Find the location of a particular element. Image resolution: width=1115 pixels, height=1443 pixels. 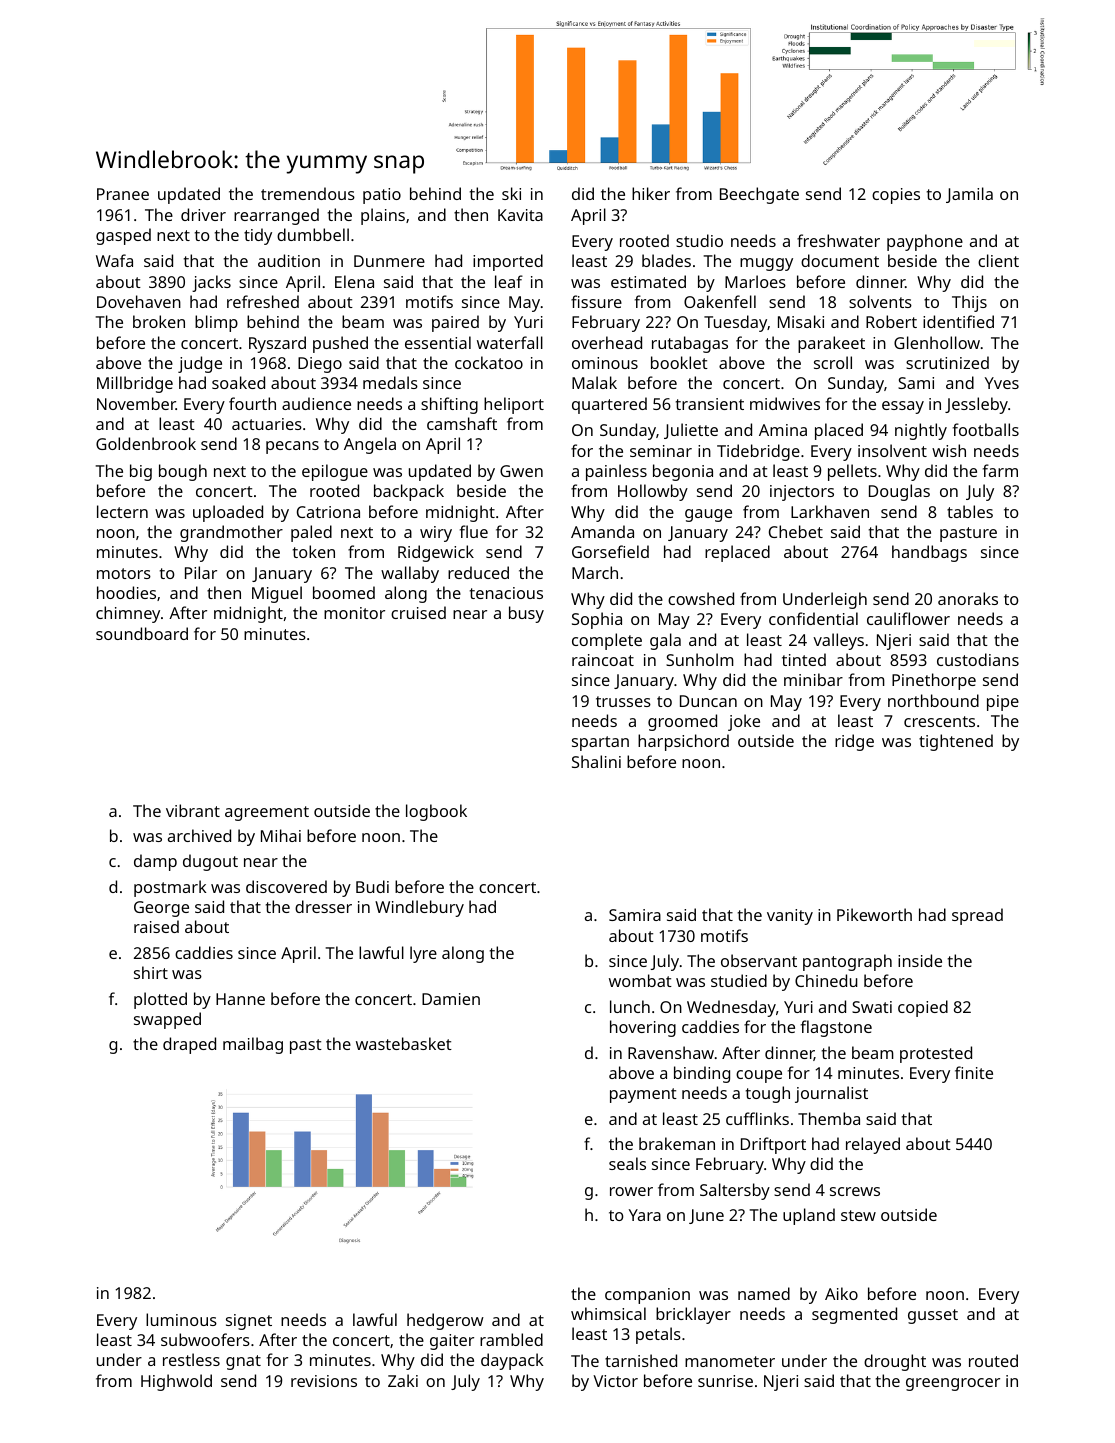

payphone is located at coordinates (925, 242).
